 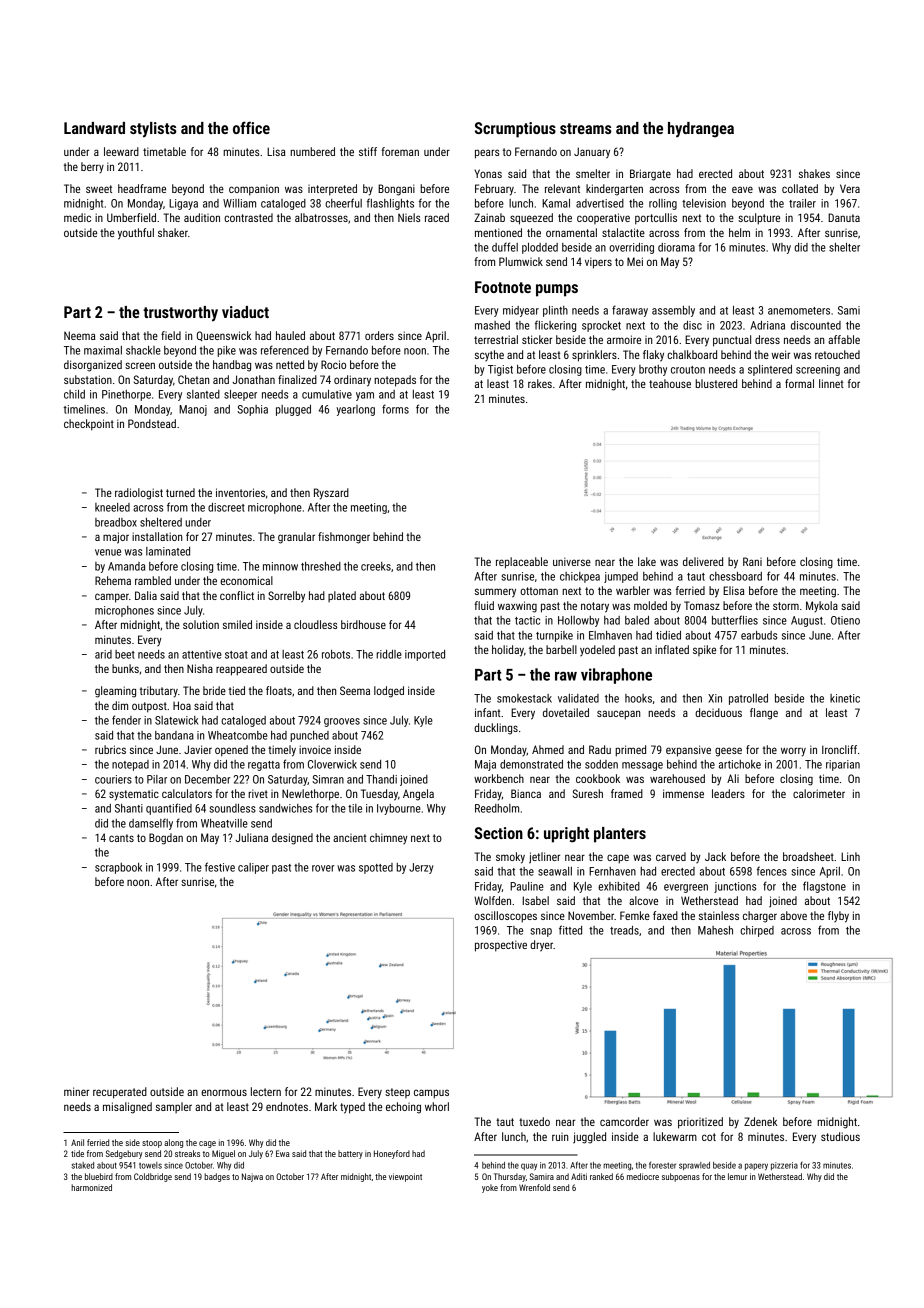 What do you see at coordinates (217, 1177) in the screenshot?
I see `badges` at bounding box center [217, 1177].
